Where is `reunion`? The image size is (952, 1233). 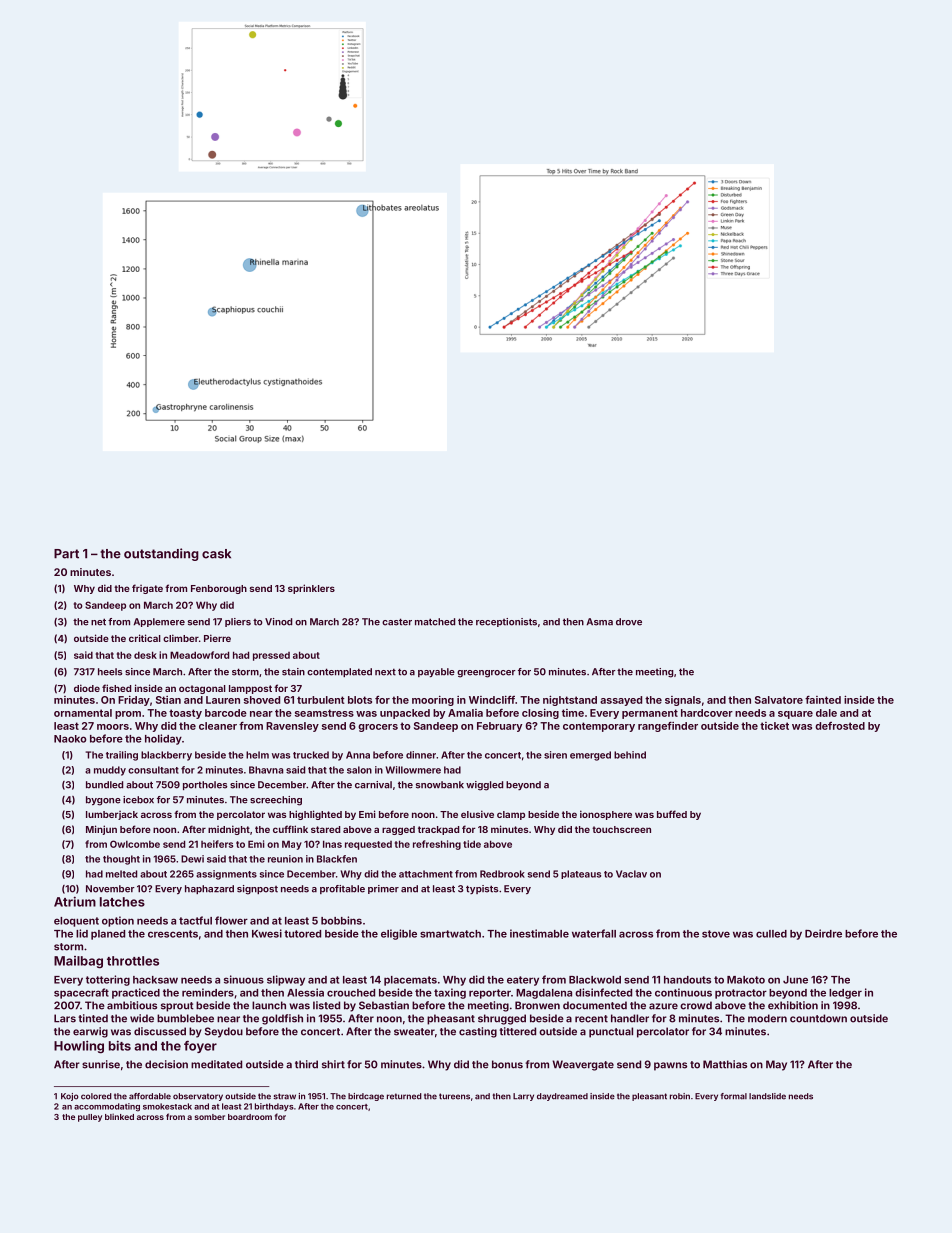 reunion is located at coordinates (285, 859).
